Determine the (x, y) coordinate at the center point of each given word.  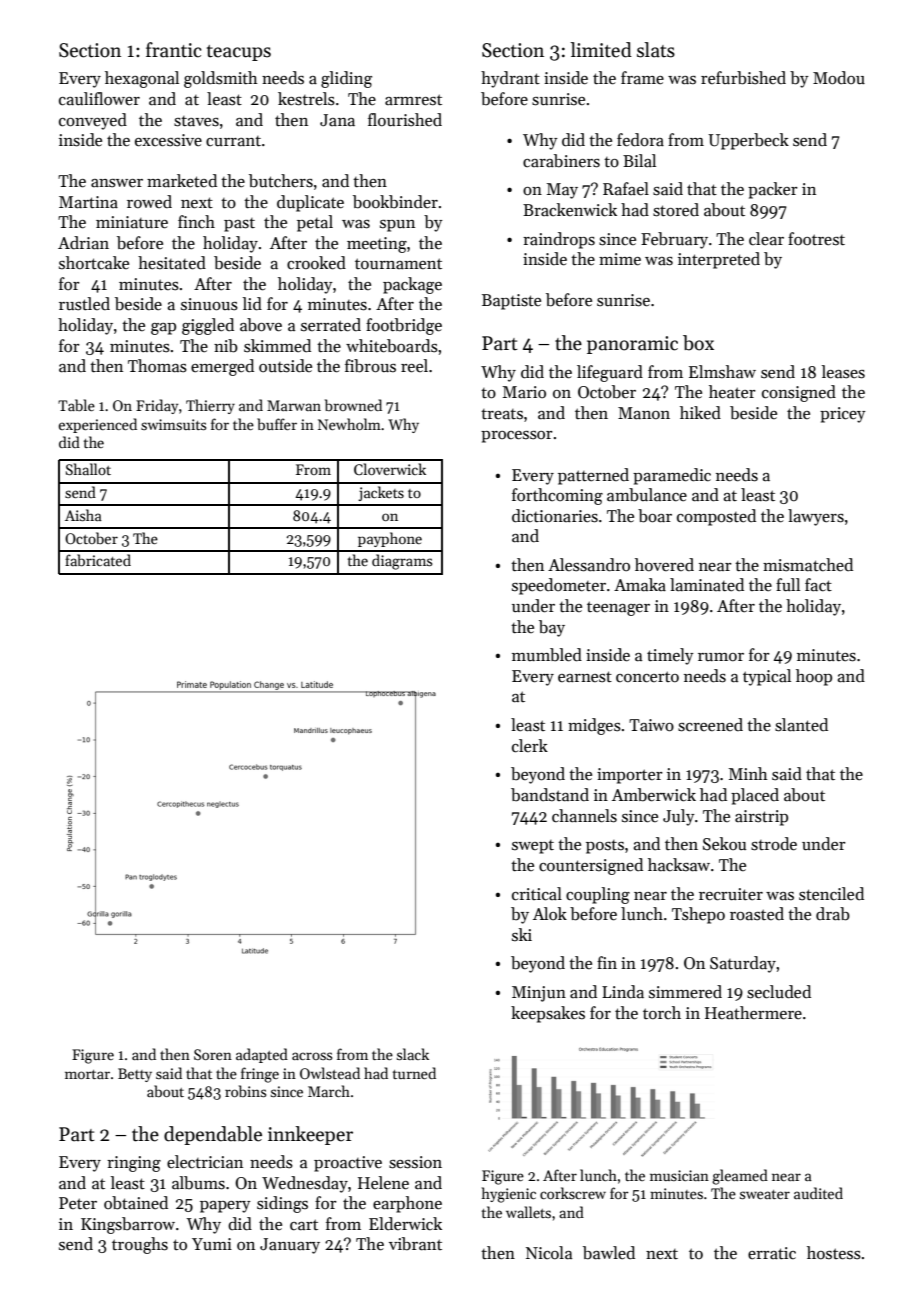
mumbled (547, 655)
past (239, 225)
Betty (135, 1075)
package (412, 285)
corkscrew (573, 1193)
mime (620, 259)
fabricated (98, 560)
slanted (801, 725)
